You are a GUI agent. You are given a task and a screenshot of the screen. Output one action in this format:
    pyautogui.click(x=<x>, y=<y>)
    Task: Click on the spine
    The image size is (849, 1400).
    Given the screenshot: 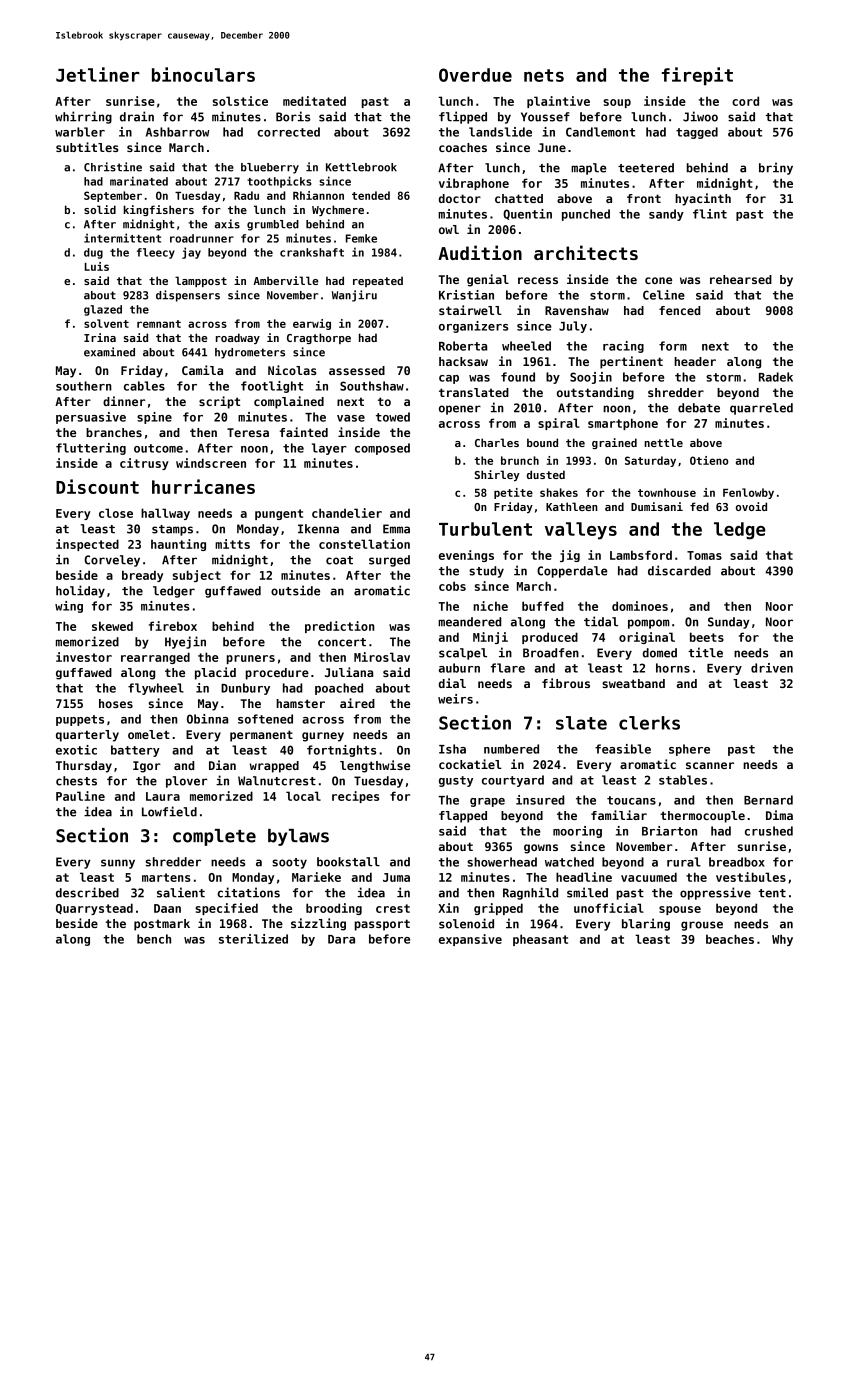 What is the action you would take?
    pyautogui.click(x=154, y=418)
